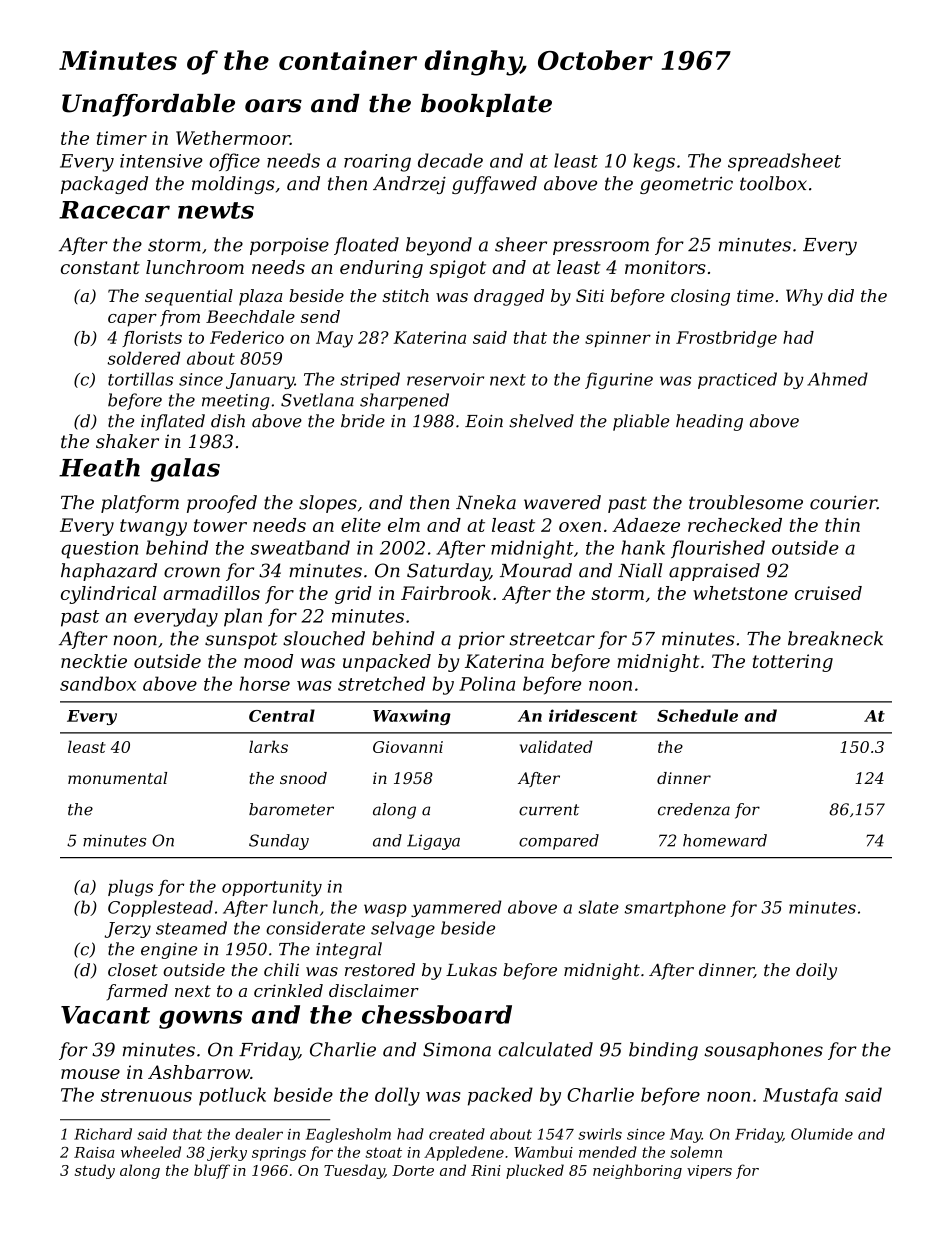 This screenshot has width=952, height=1233. What do you see at coordinates (686, 185) in the screenshot?
I see `geometric` at bounding box center [686, 185].
